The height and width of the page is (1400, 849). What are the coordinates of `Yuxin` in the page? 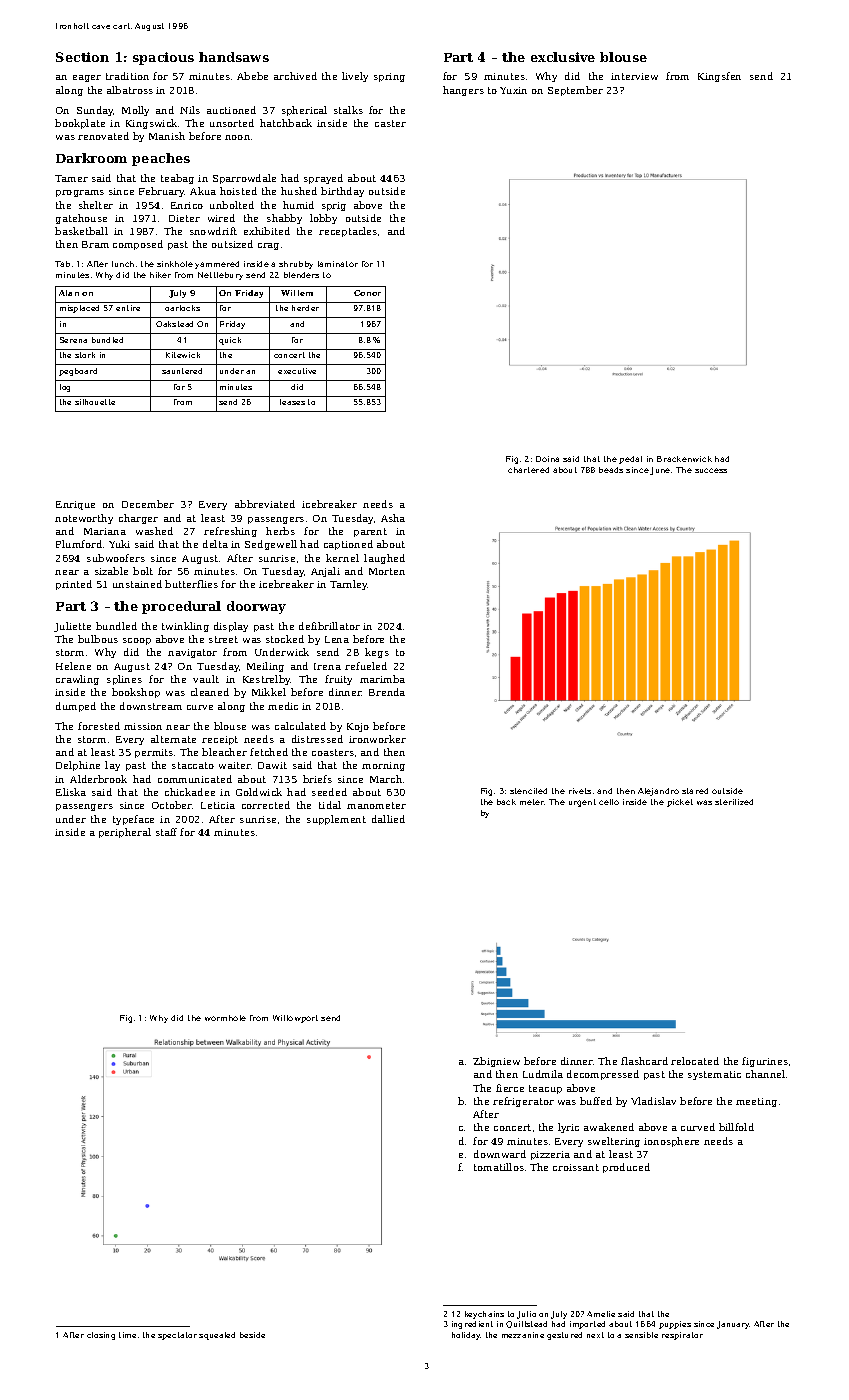 It's located at (513, 90).
